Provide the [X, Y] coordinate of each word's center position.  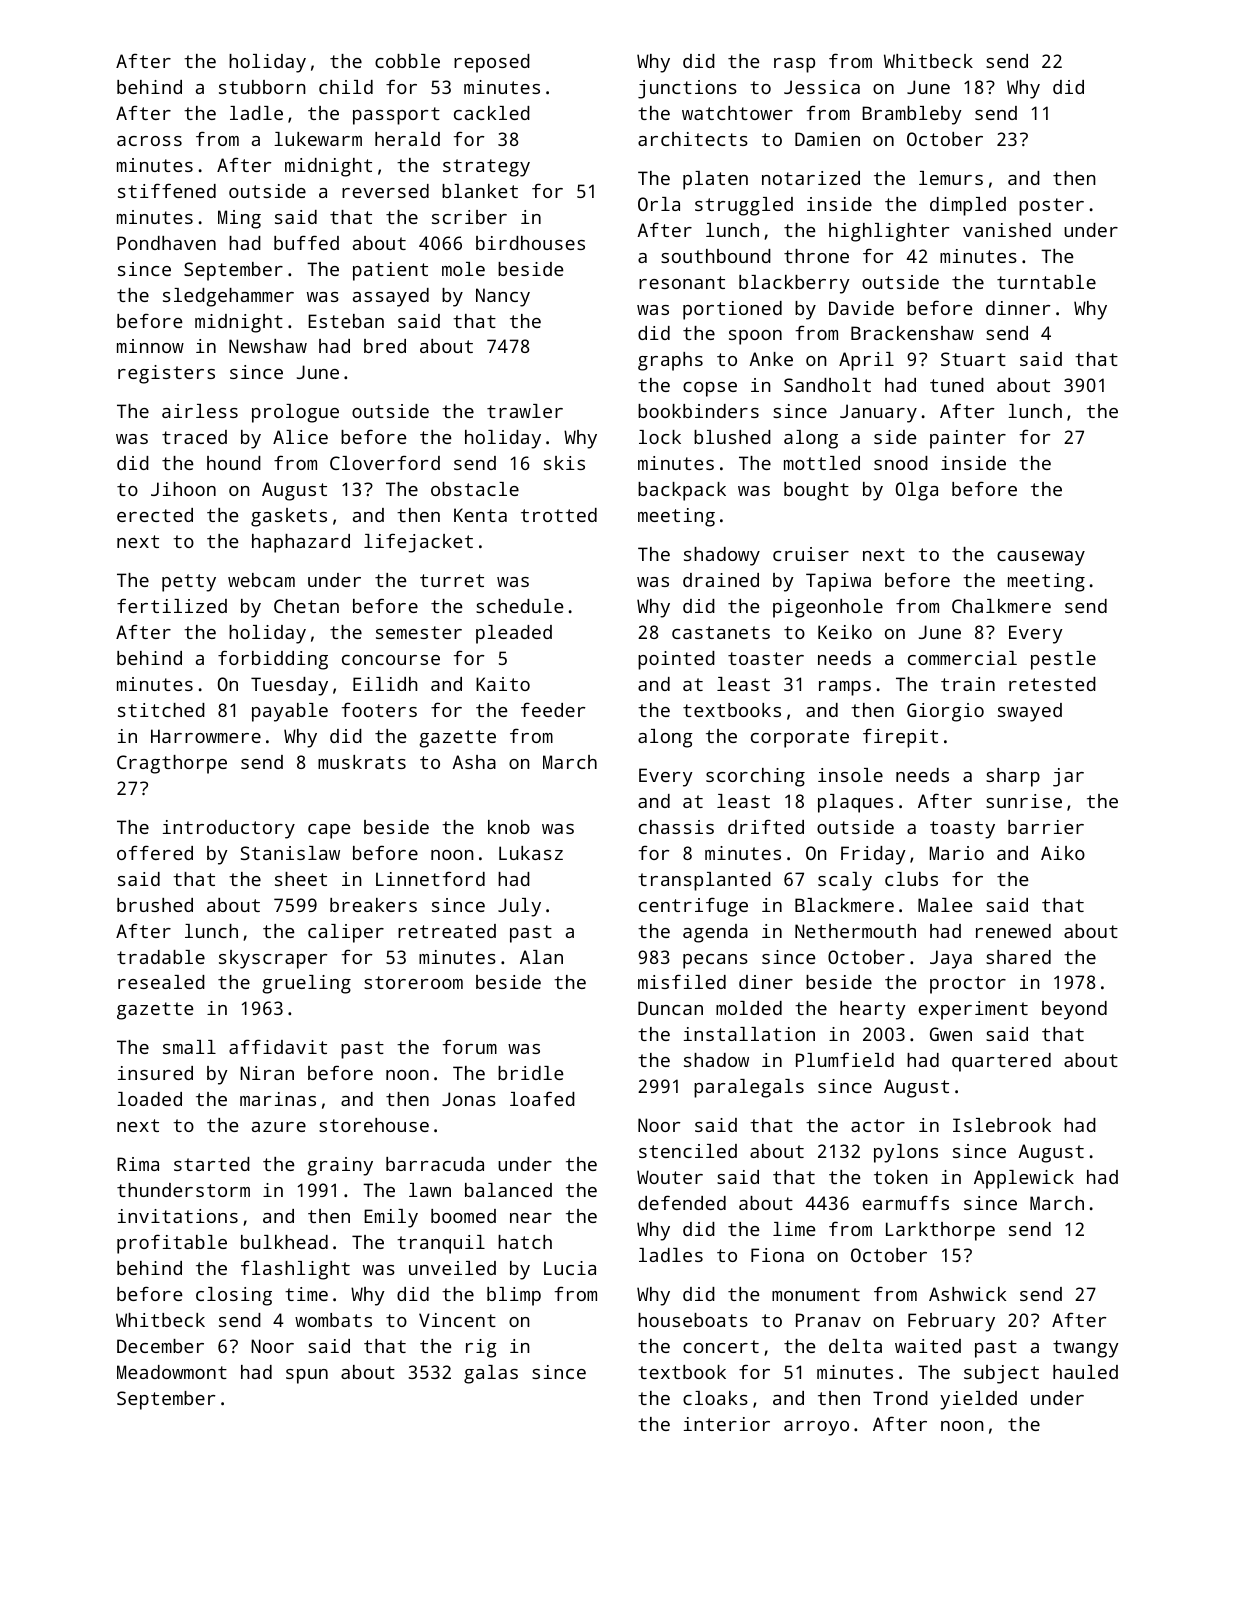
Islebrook [1002, 1125]
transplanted [704, 881]
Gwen [951, 1034]
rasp [794, 65]
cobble [407, 61]
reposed [492, 63]
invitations [178, 1216]
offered [155, 852]
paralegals [749, 1088]
